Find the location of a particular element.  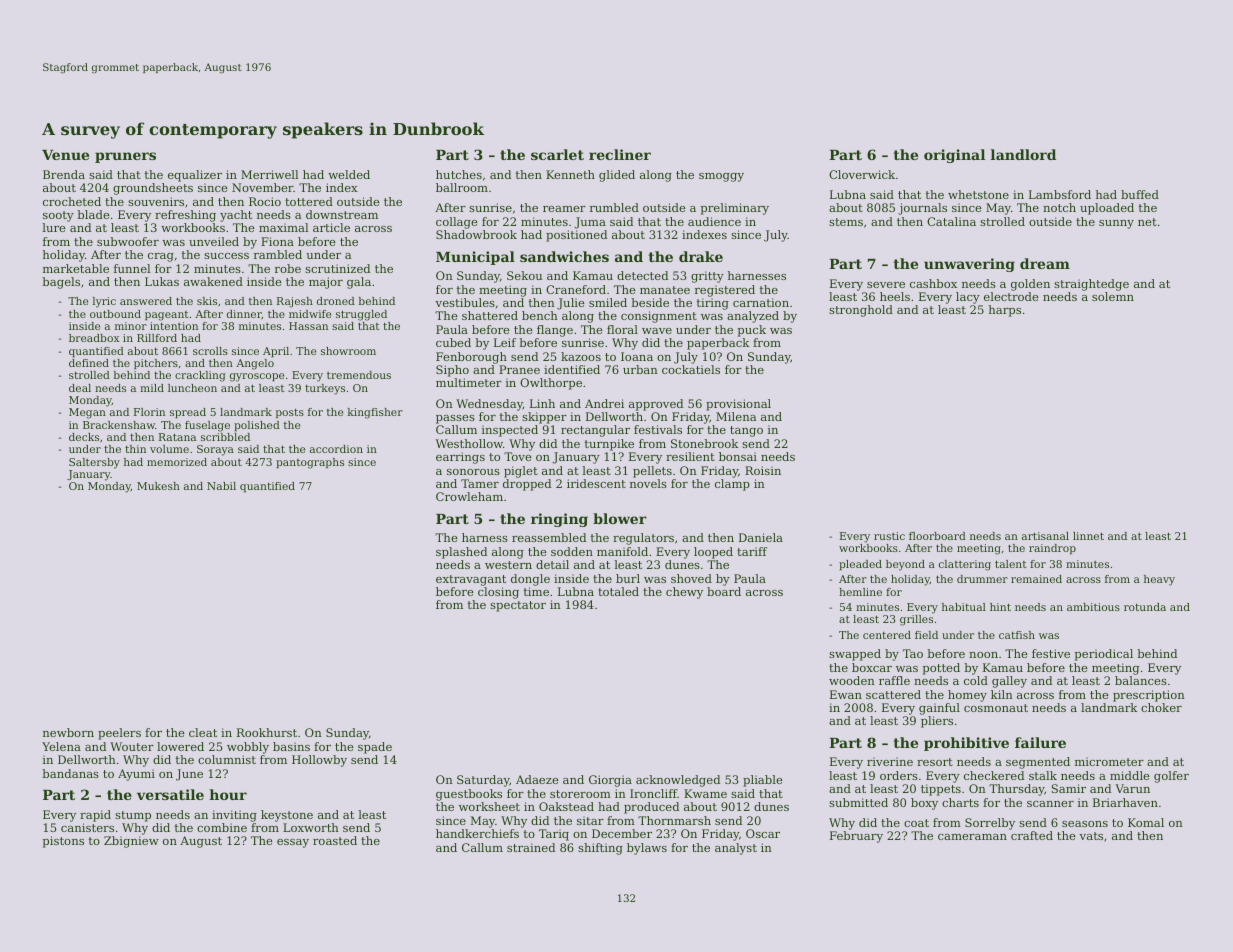

essay is located at coordinates (293, 843).
